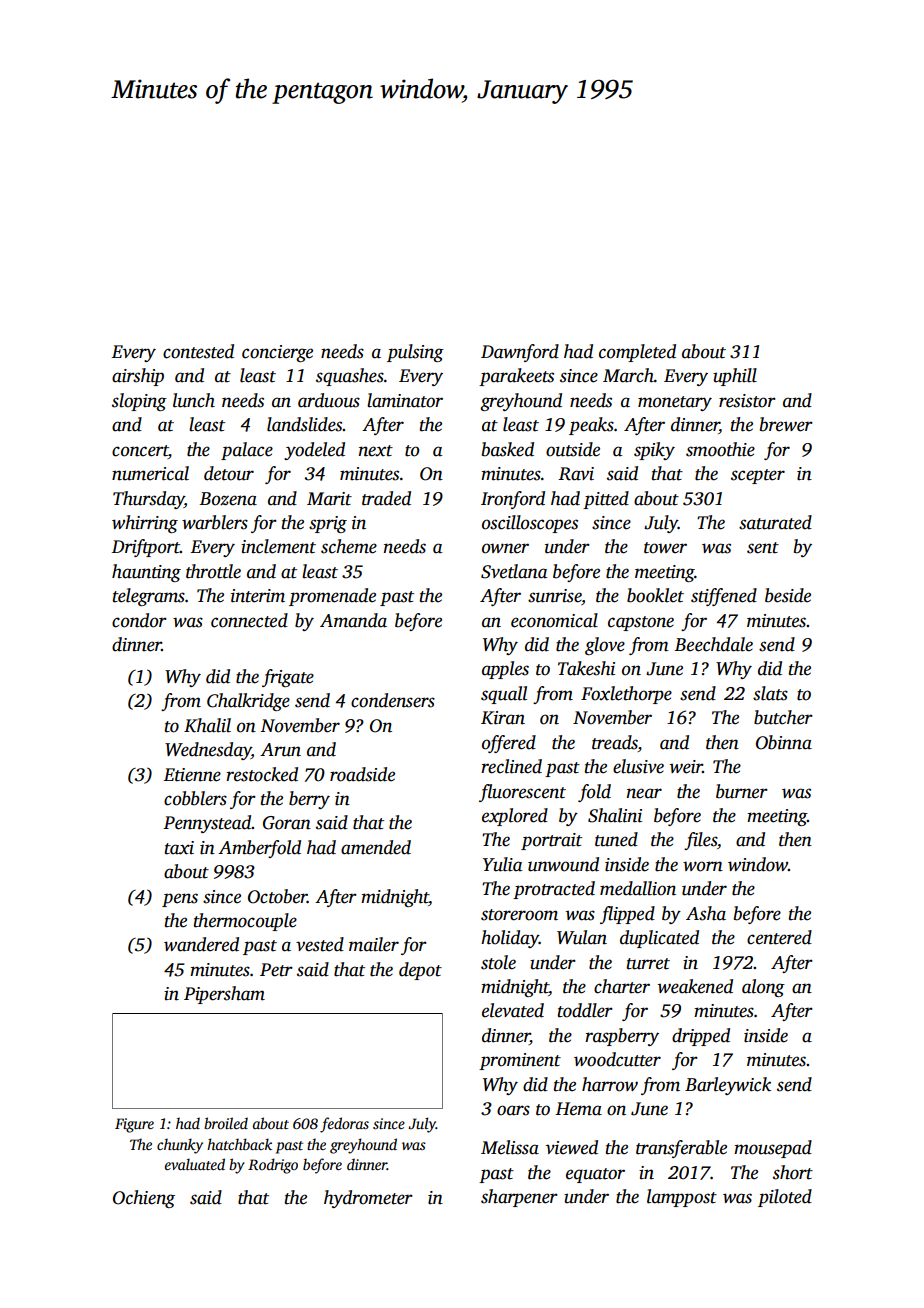 This screenshot has width=924, height=1308. What do you see at coordinates (144, 1199) in the screenshot?
I see `Ochieng` at bounding box center [144, 1199].
